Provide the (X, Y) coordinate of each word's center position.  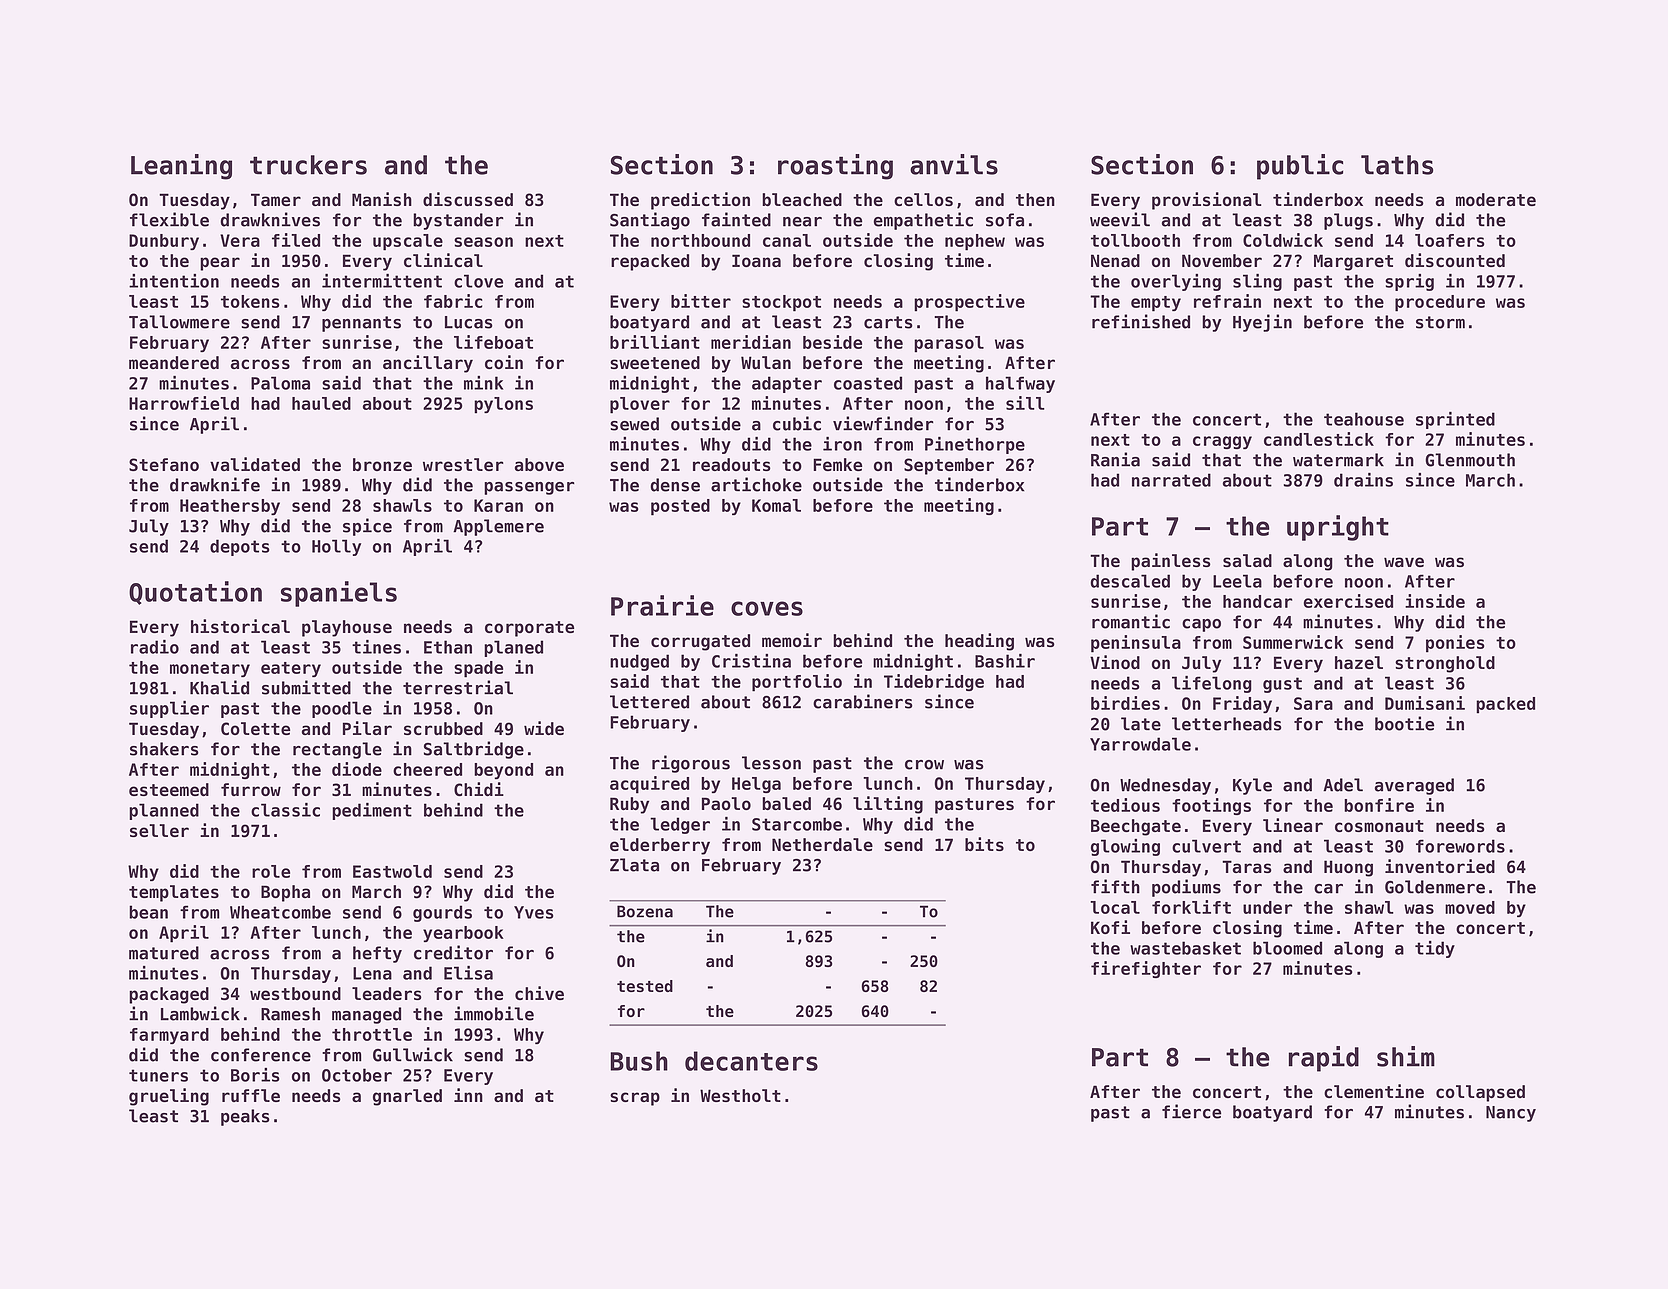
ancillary (428, 364)
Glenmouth (1470, 460)
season (483, 242)
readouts (732, 464)
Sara (1313, 703)
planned (164, 811)
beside (832, 342)
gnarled (407, 1097)
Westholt (740, 1095)
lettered (649, 702)
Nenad (1115, 261)
